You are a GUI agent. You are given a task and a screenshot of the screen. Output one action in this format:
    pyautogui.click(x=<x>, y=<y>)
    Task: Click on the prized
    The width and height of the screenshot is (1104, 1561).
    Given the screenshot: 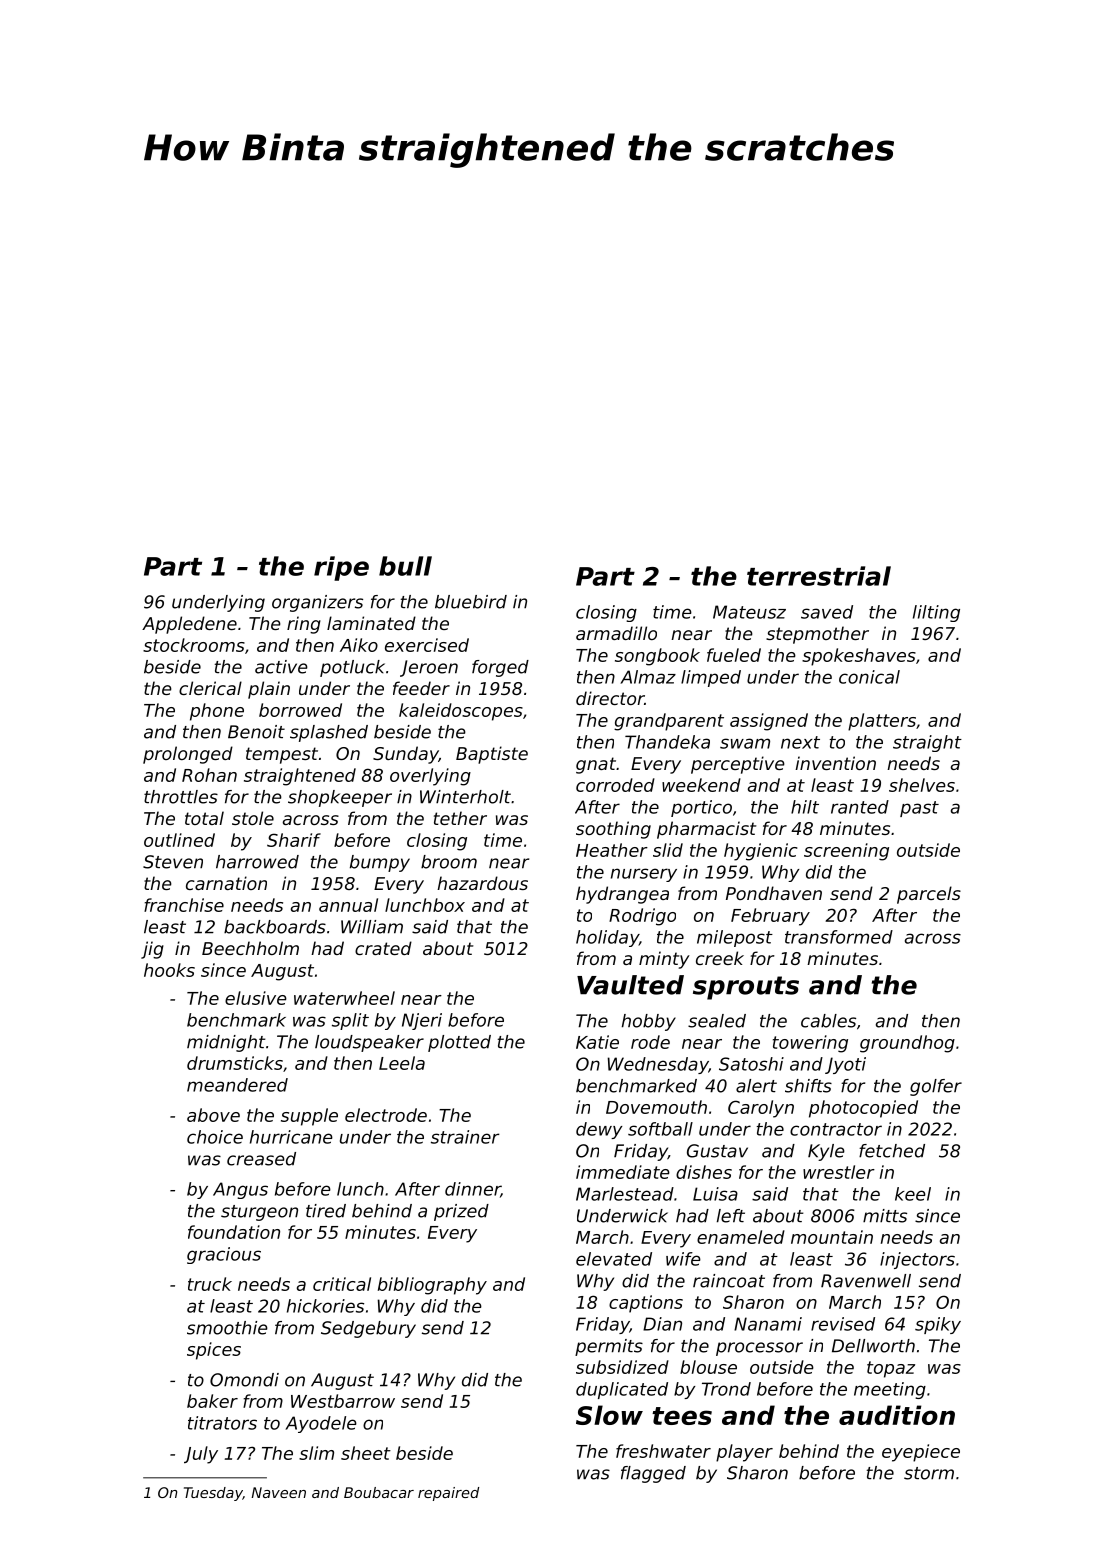 What is the action you would take?
    pyautogui.click(x=461, y=1212)
